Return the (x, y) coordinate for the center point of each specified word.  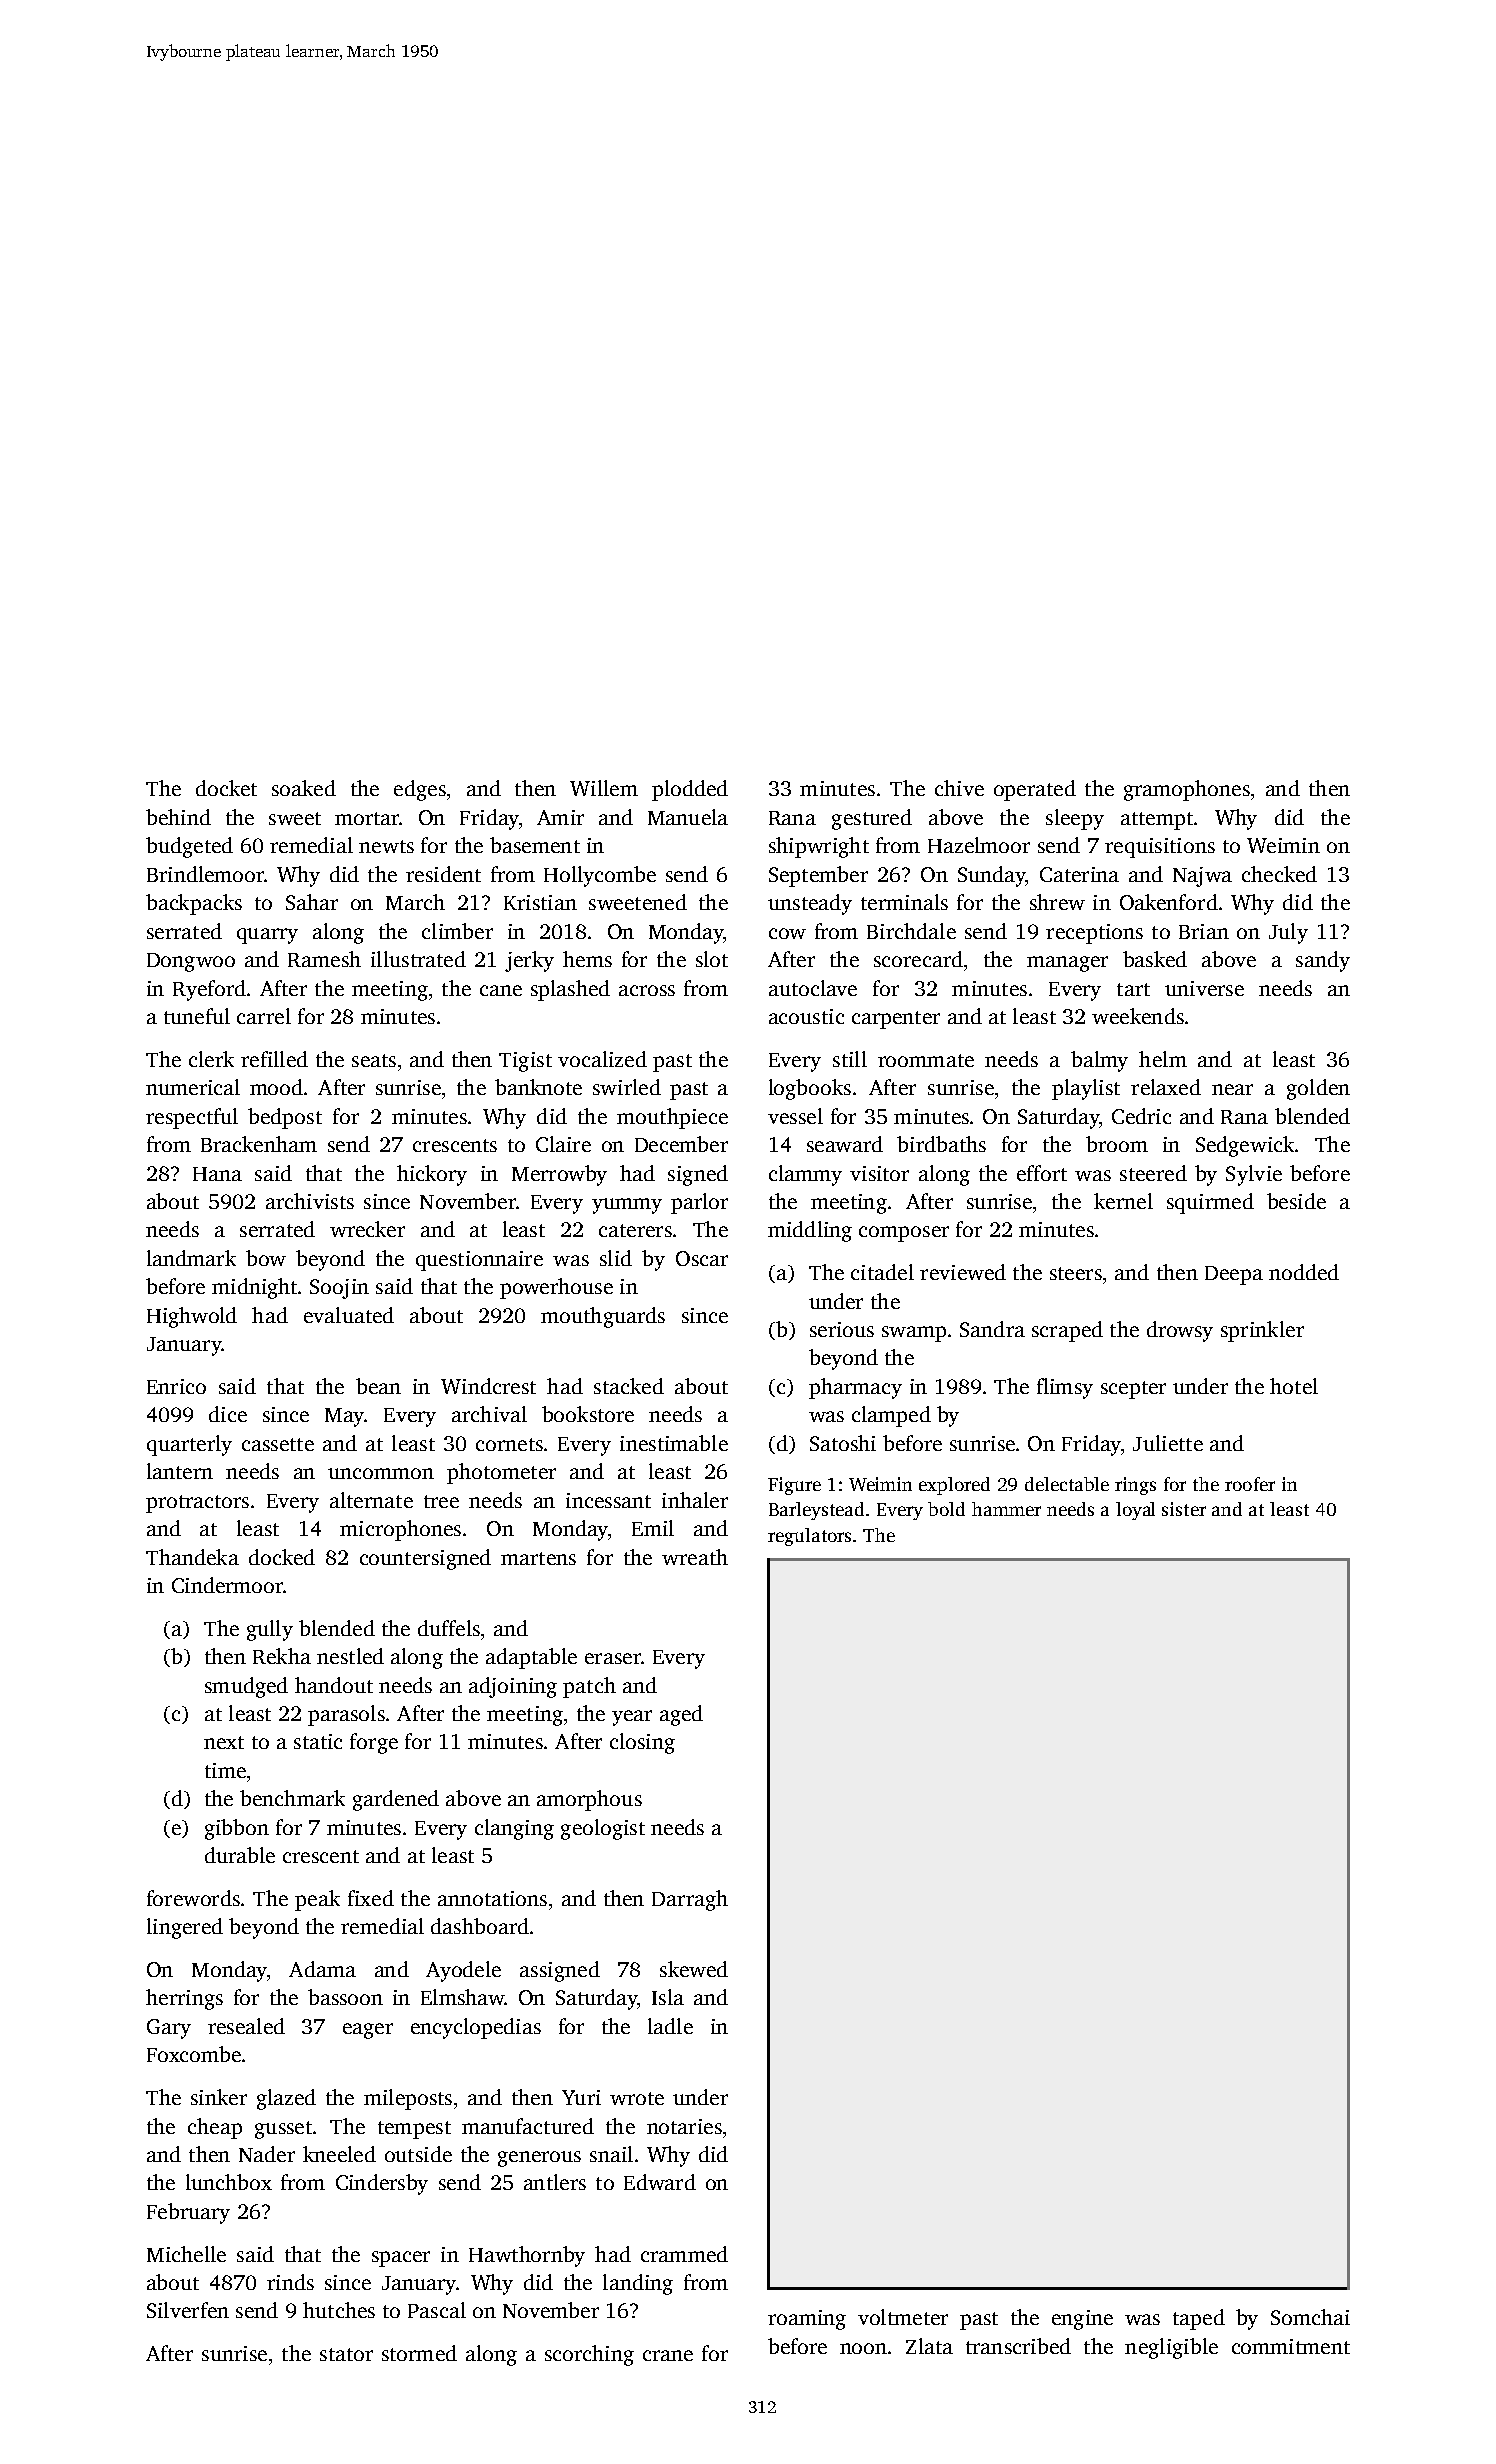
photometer (501, 1473)
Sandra (992, 1329)
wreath (695, 1557)
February (188, 2213)
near (1232, 1089)
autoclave (813, 988)
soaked (304, 788)
